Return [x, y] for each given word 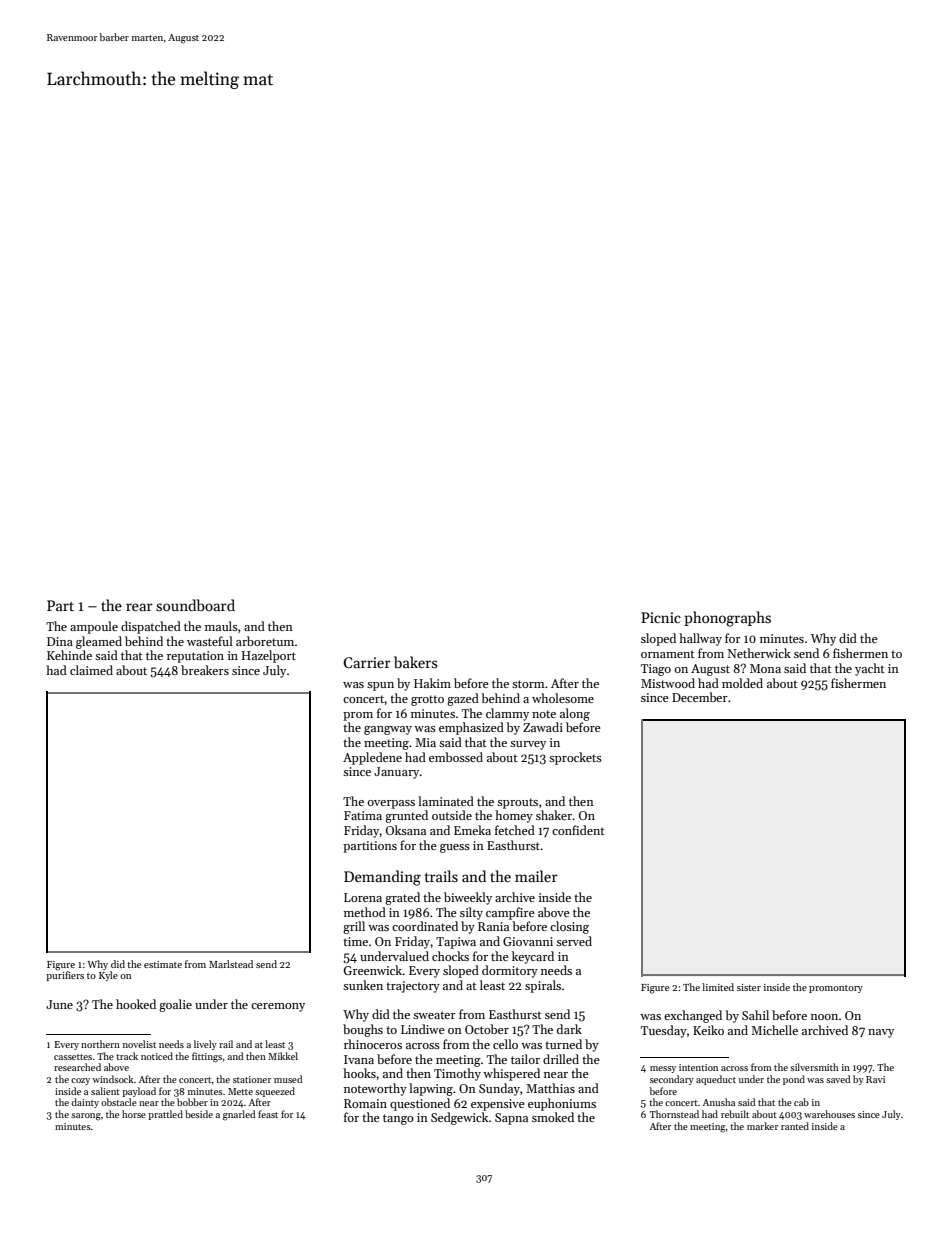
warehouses [829, 1114]
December [700, 697]
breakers [205, 670]
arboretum [265, 641]
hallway [700, 639]
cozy [80, 1081]
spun [380, 686]
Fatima [363, 815]
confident [578, 830]
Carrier [367, 662]
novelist [139, 1044]
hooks [359, 1073]
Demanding [382, 878]
